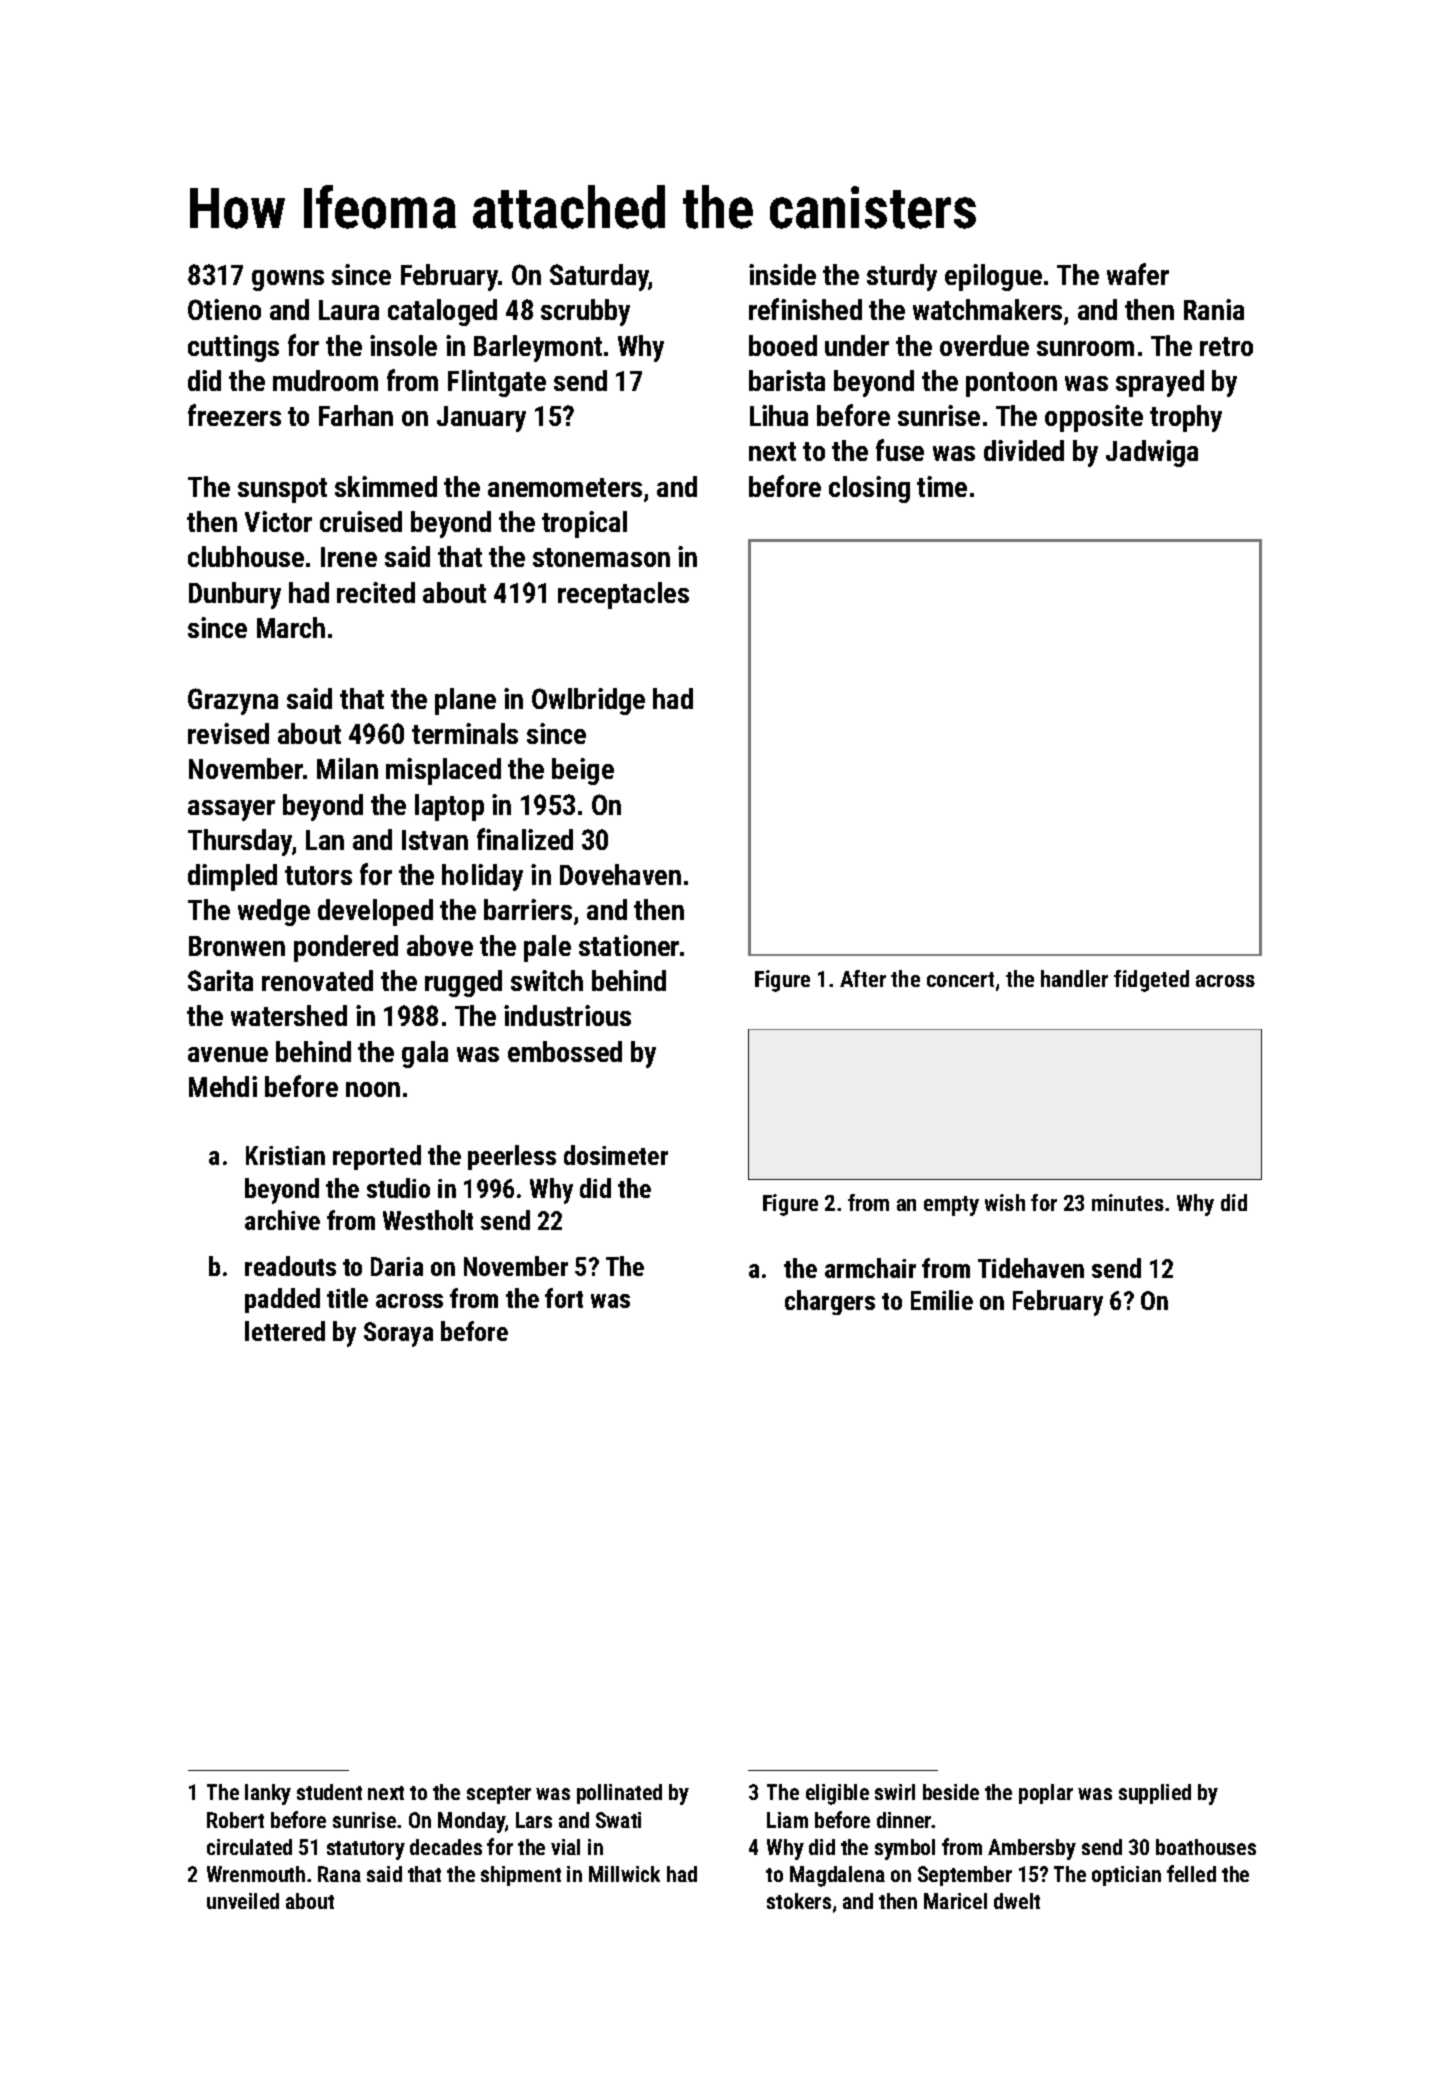  I want to click on minutes, so click(1128, 1202).
